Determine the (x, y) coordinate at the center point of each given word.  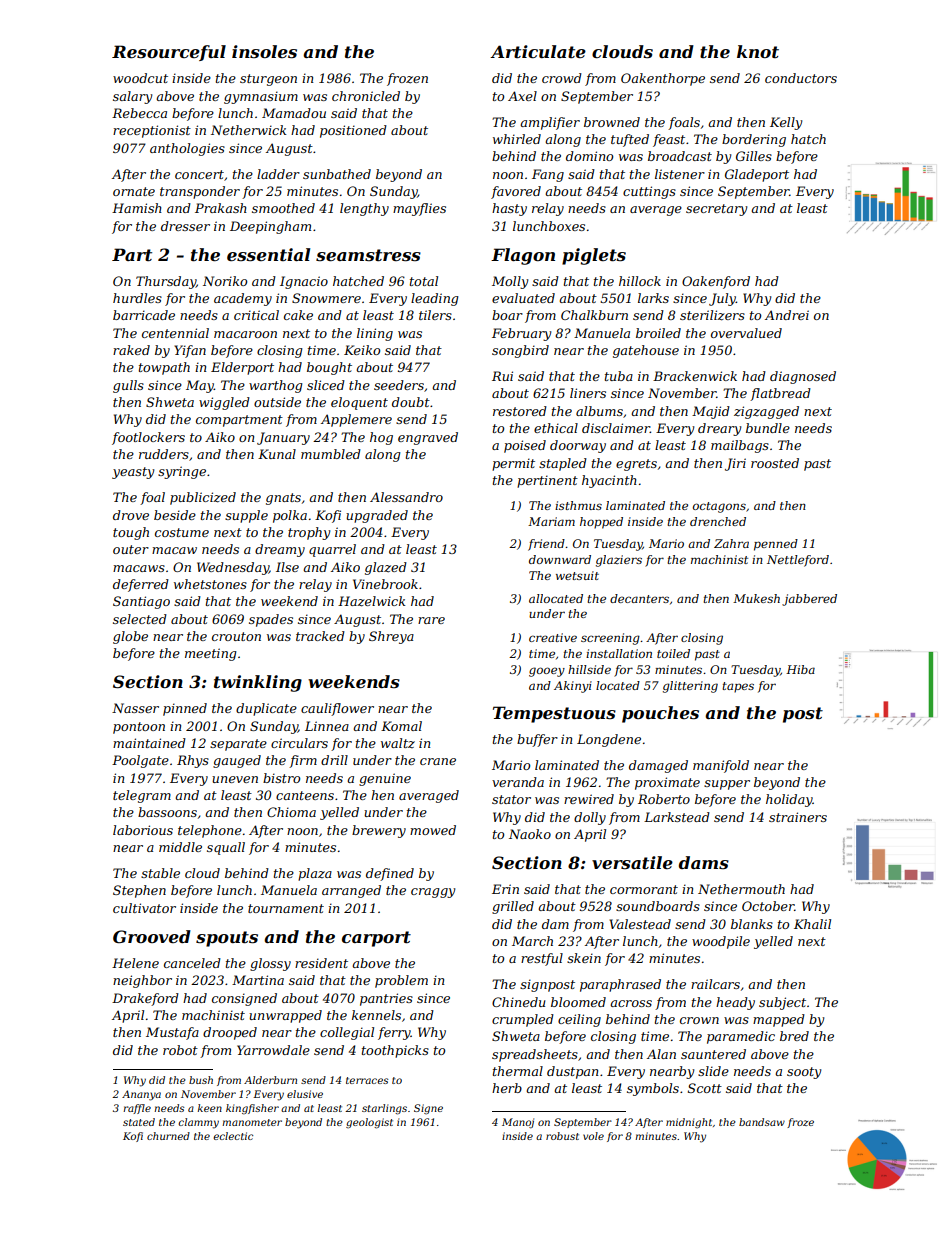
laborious (143, 830)
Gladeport (757, 175)
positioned (353, 131)
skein (584, 958)
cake (298, 315)
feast (669, 140)
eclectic (233, 1136)
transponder (200, 192)
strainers (798, 817)
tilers (435, 315)
